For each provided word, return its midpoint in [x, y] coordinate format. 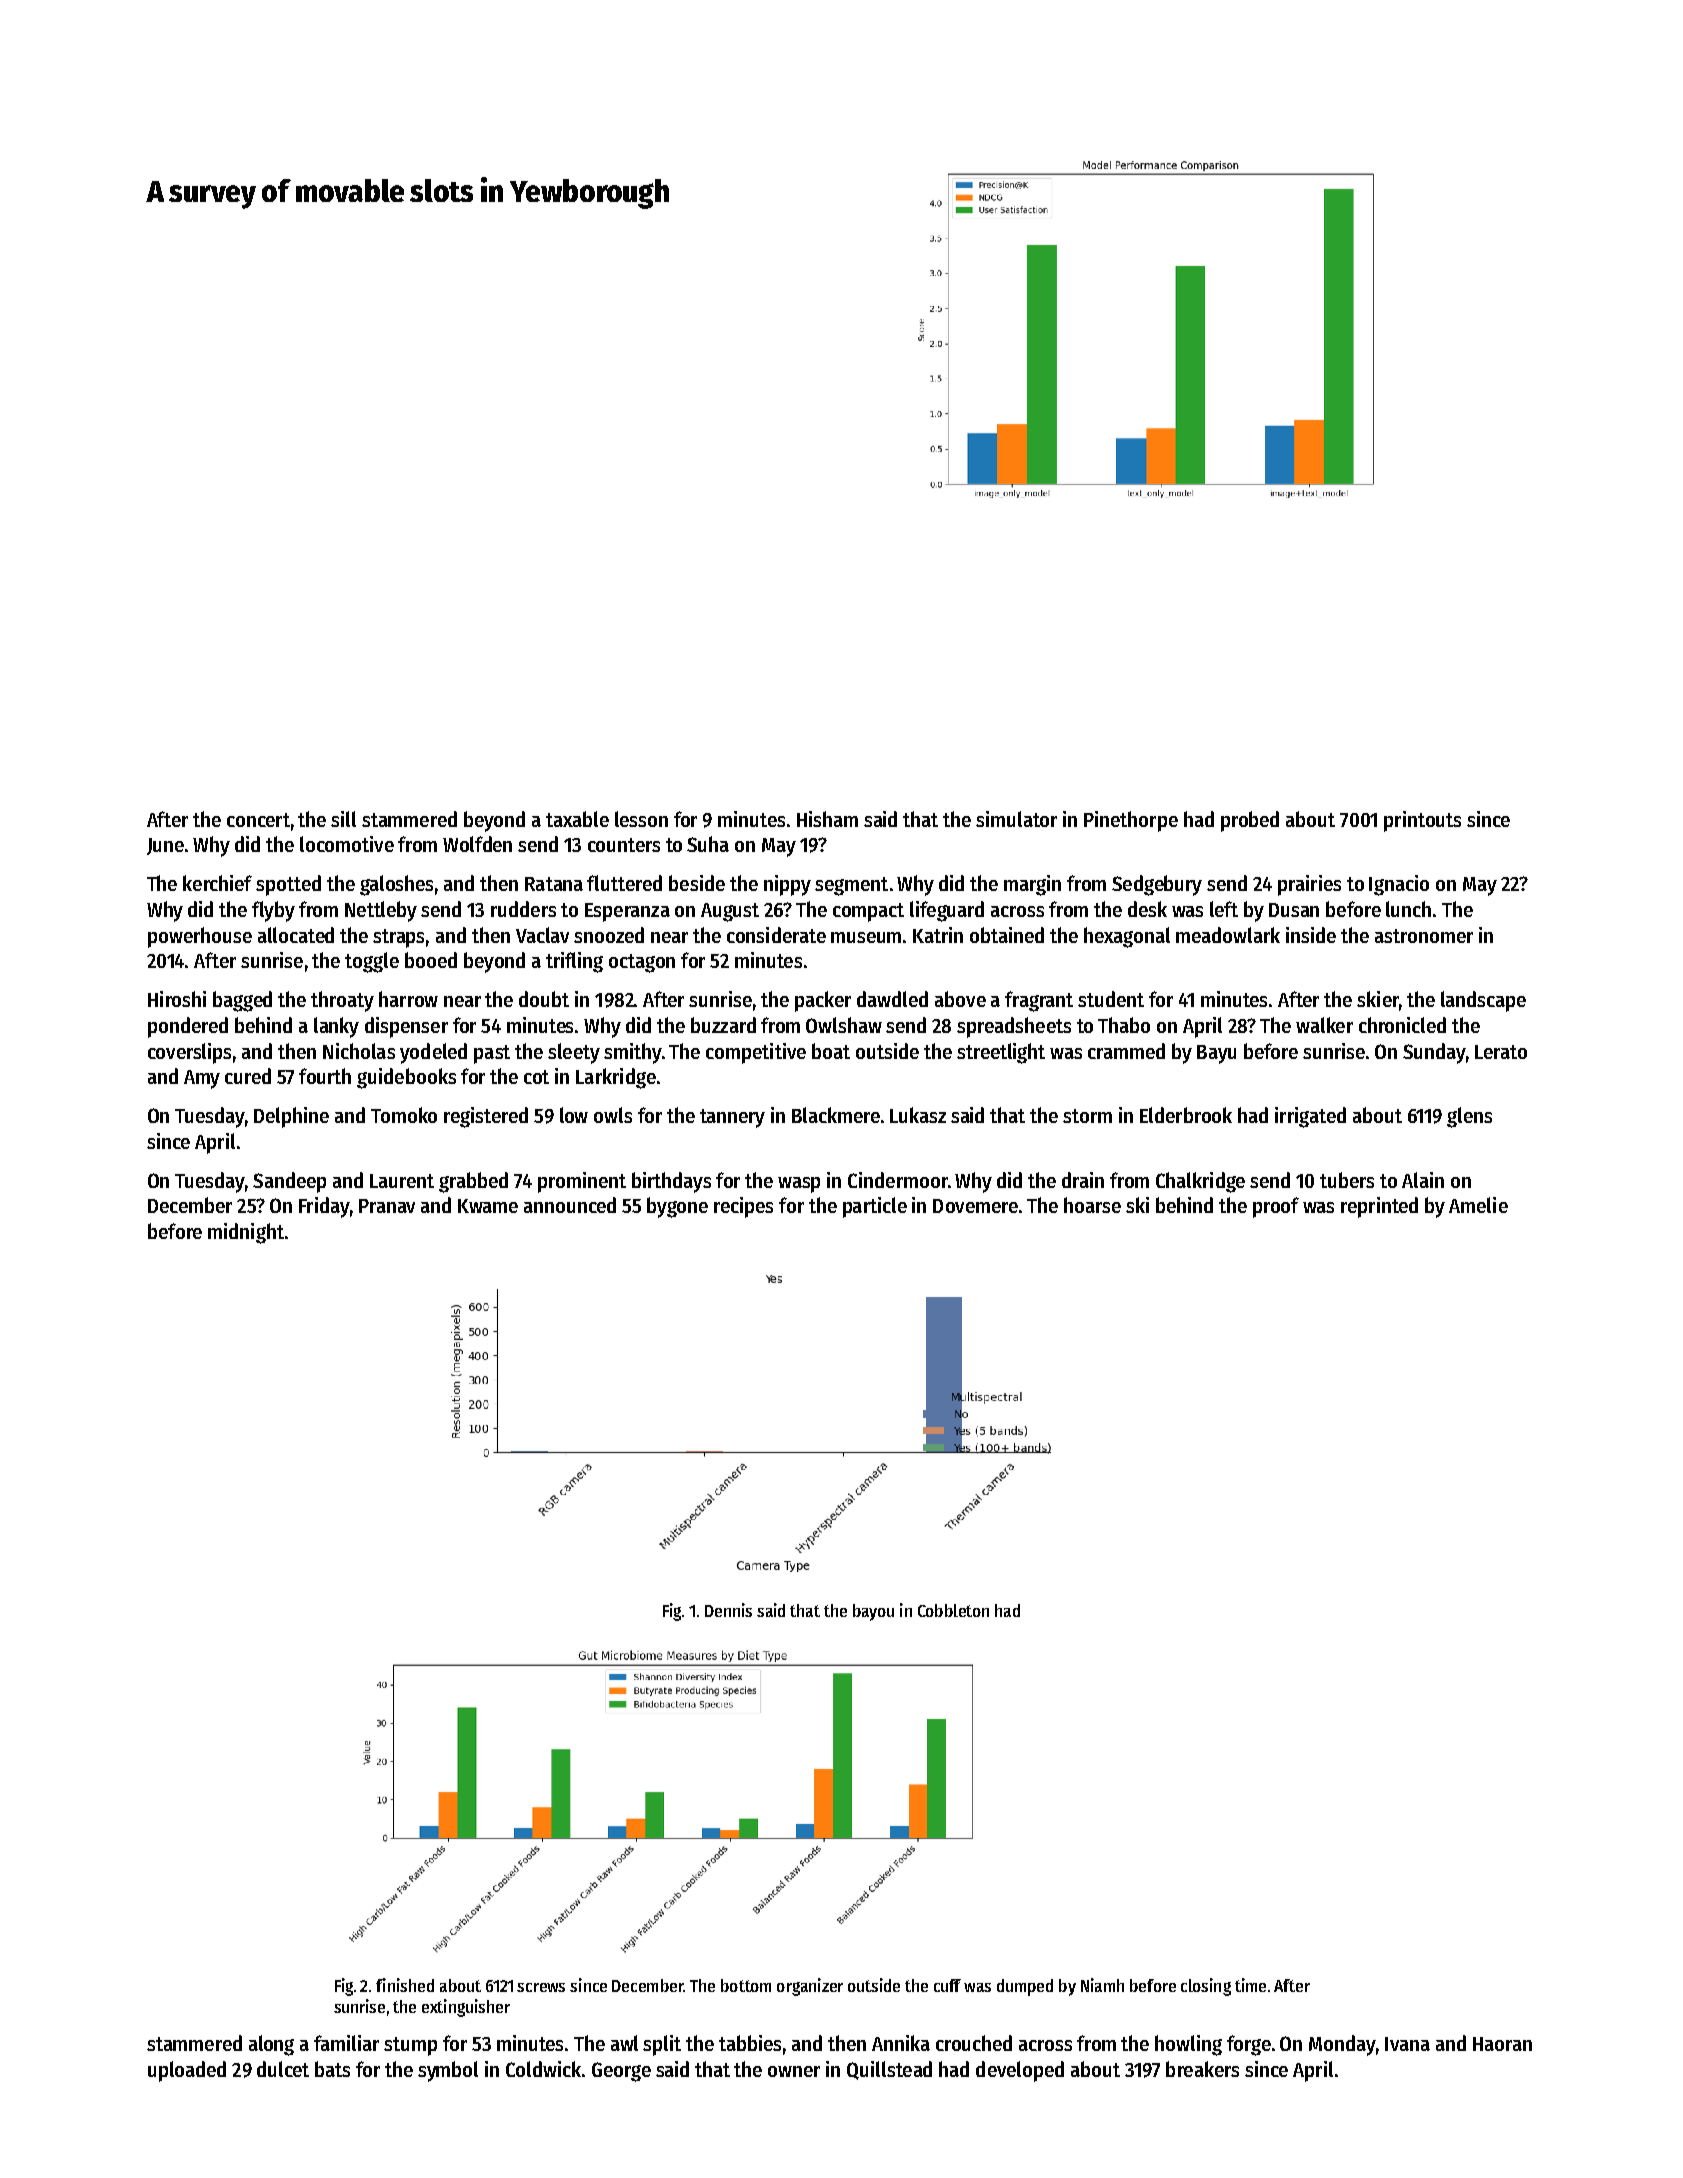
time [1250, 1985]
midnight [246, 1233]
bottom [746, 1985]
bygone [677, 1207]
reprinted [1379, 1207]
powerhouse [200, 937]
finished [405, 1985]
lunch [1408, 909]
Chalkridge [1200, 1182]
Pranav [387, 1206]
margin [1032, 885]
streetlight [1001, 1053]
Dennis [728, 1610]
